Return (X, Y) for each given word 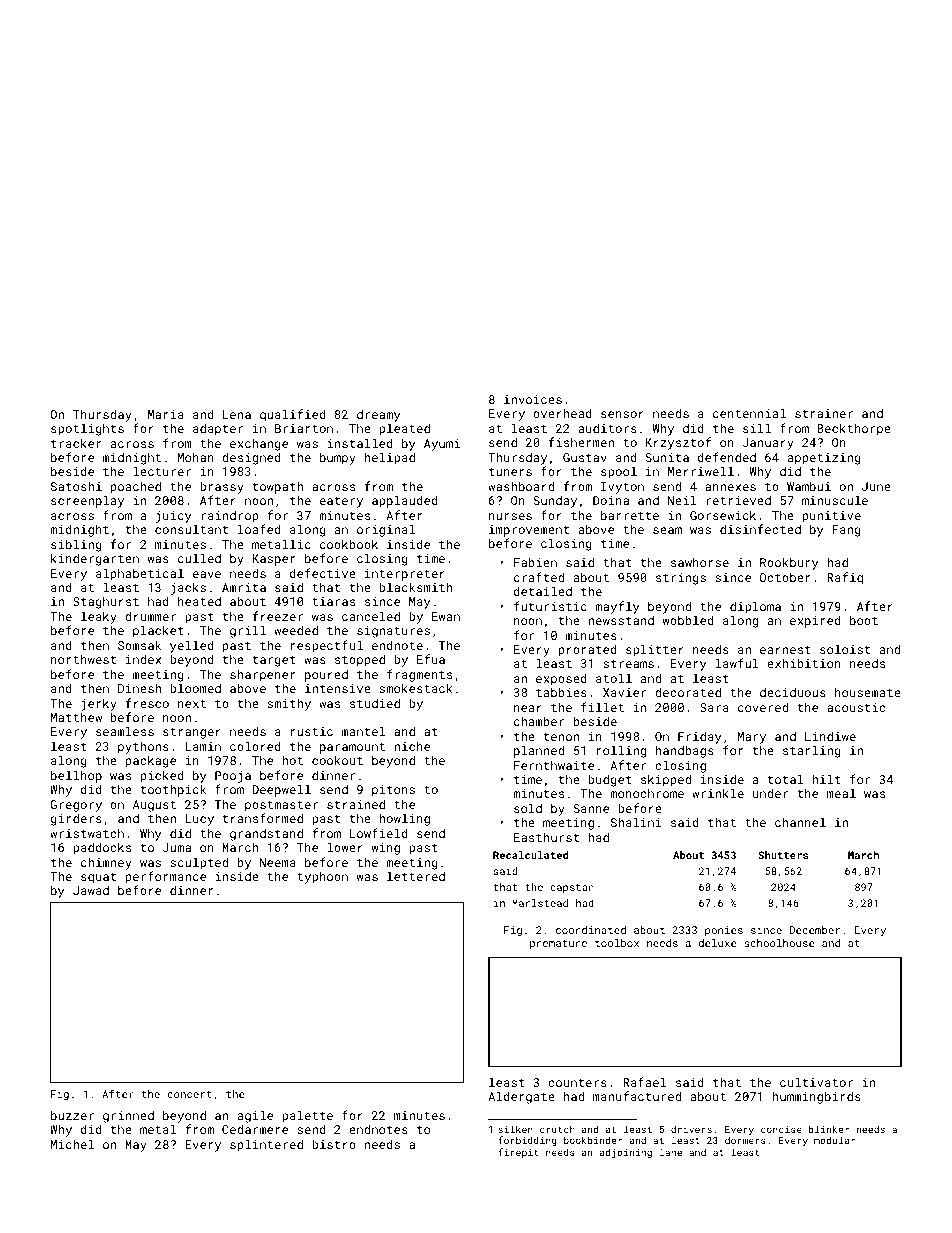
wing (386, 849)
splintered (266, 1145)
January (768, 444)
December (815, 930)
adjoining (626, 1153)
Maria (166, 414)
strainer (824, 413)
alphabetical (140, 574)
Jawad (91, 890)
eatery (341, 502)
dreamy (378, 416)
